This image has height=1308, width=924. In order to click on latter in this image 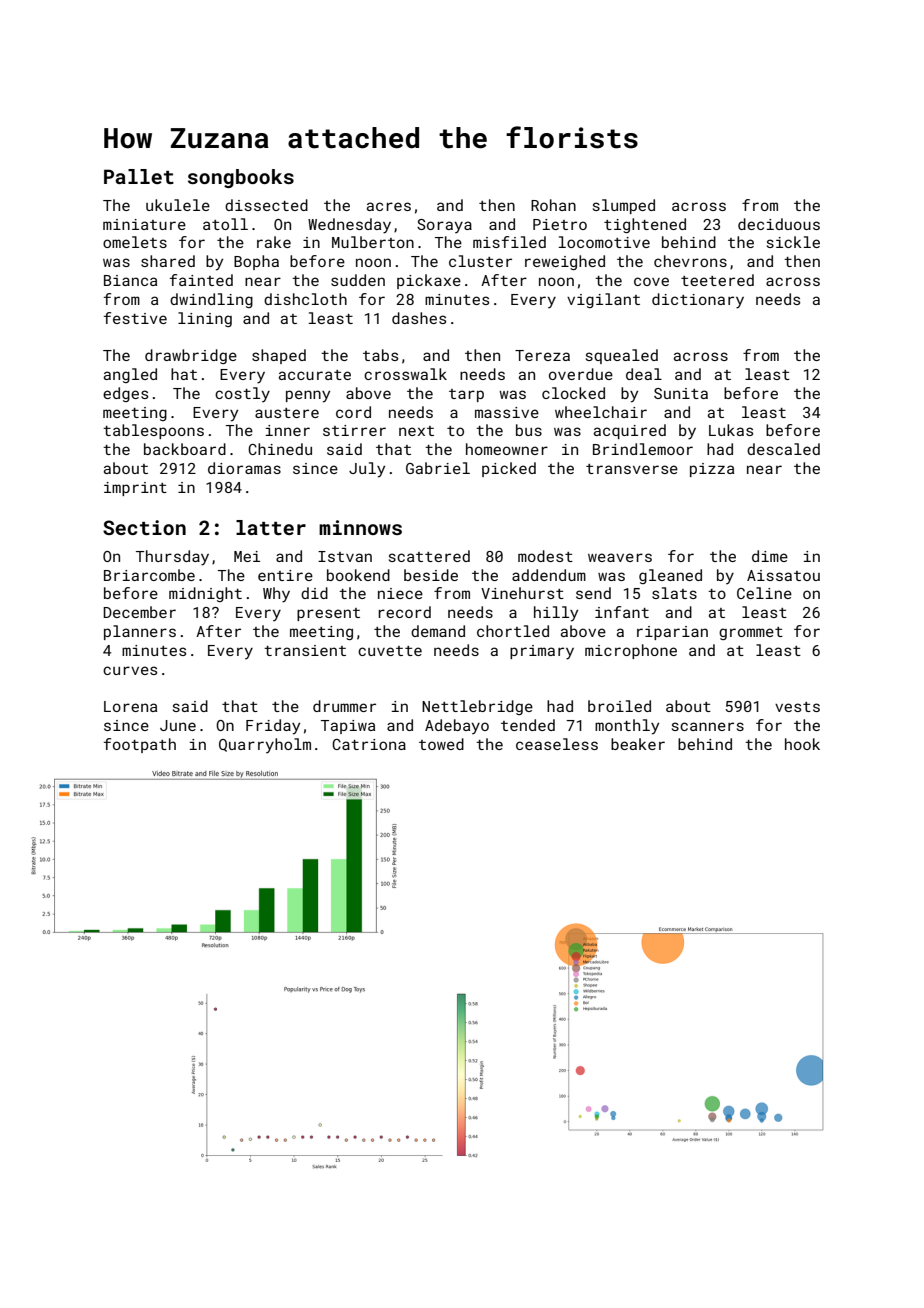, I will do `click(271, 527)`.
